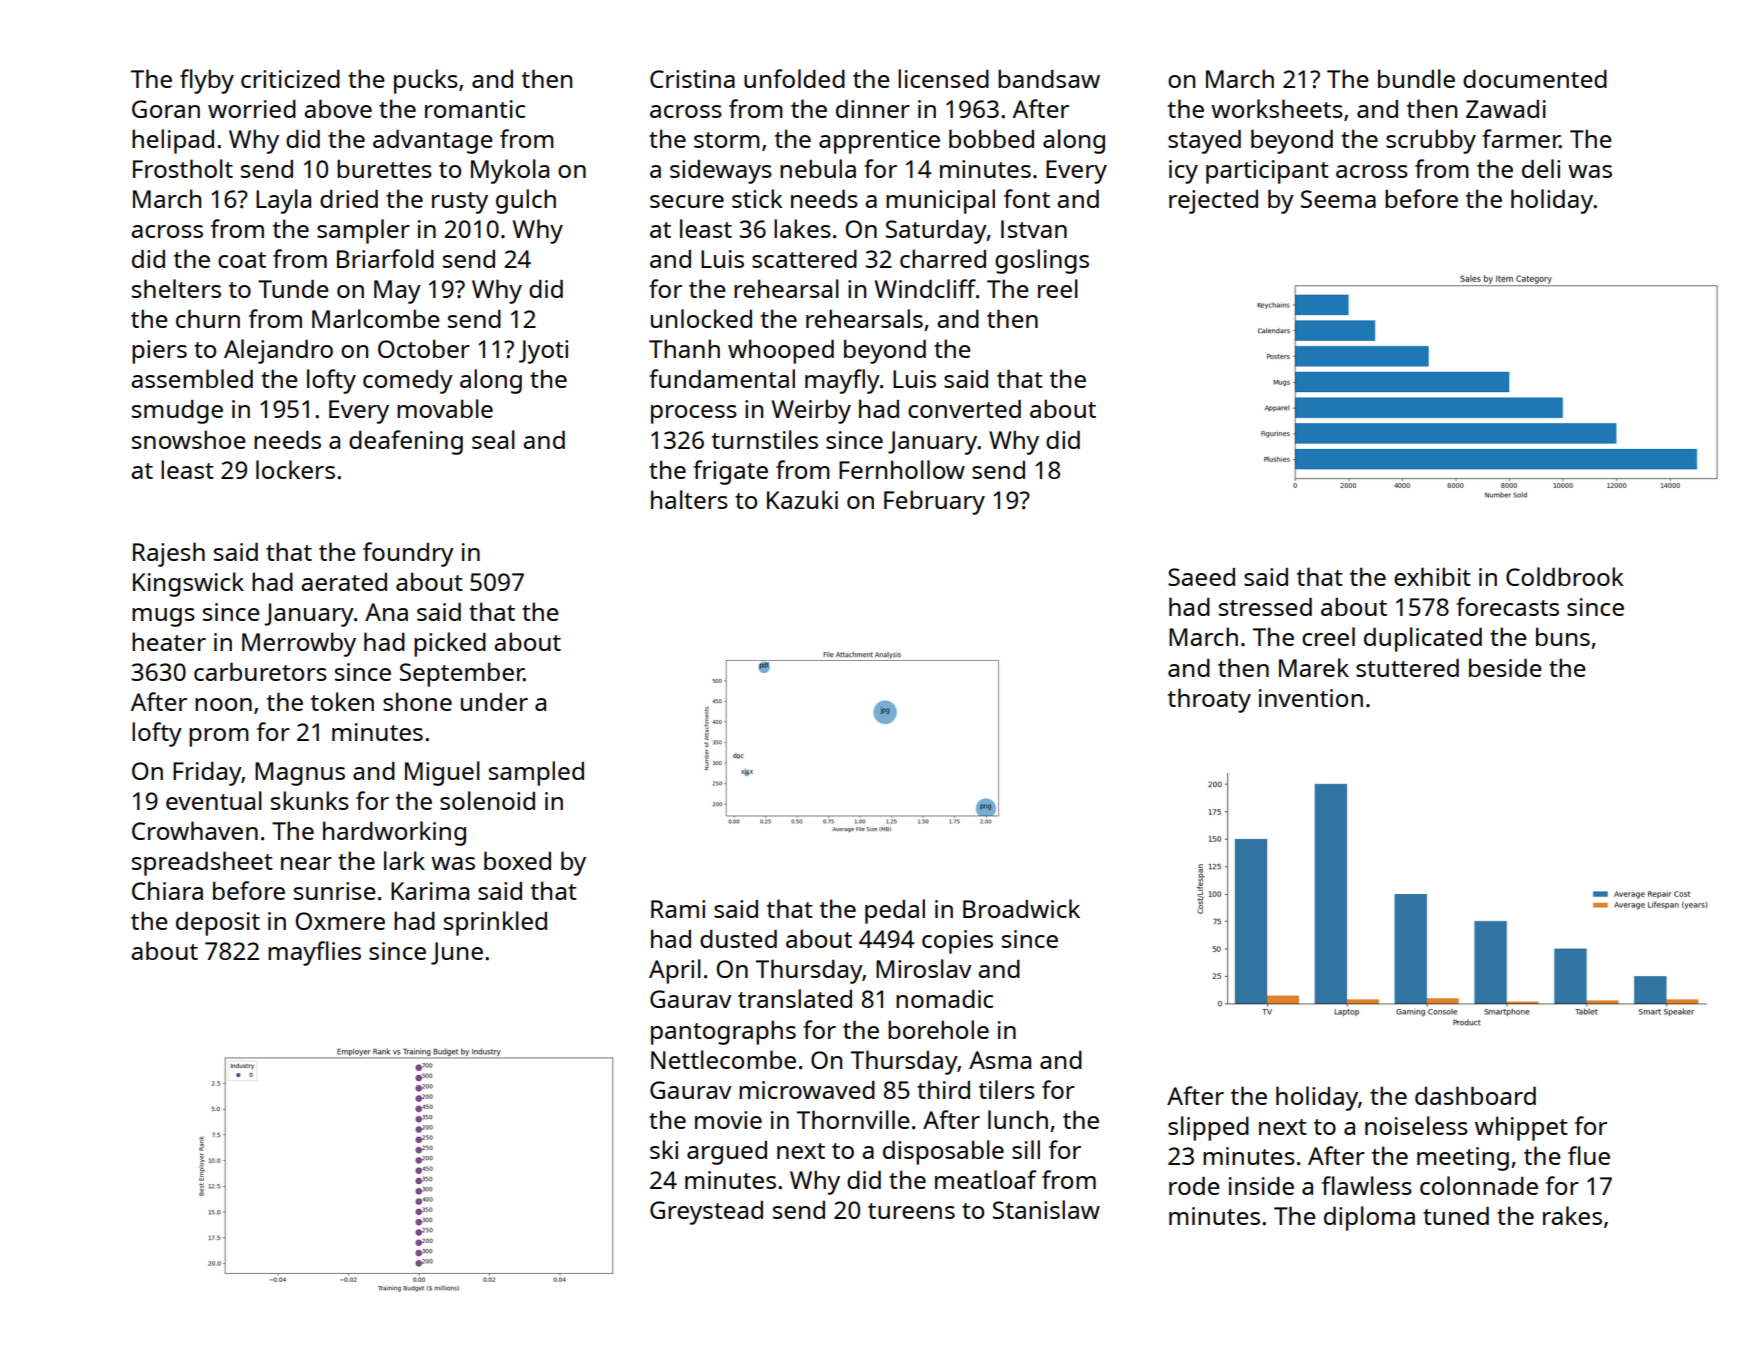 The image size is (1758, 1359). What do you see at coordinates (1506, 109) in the document?
I see `Zawadi` at bounding box center [1506, 109].
